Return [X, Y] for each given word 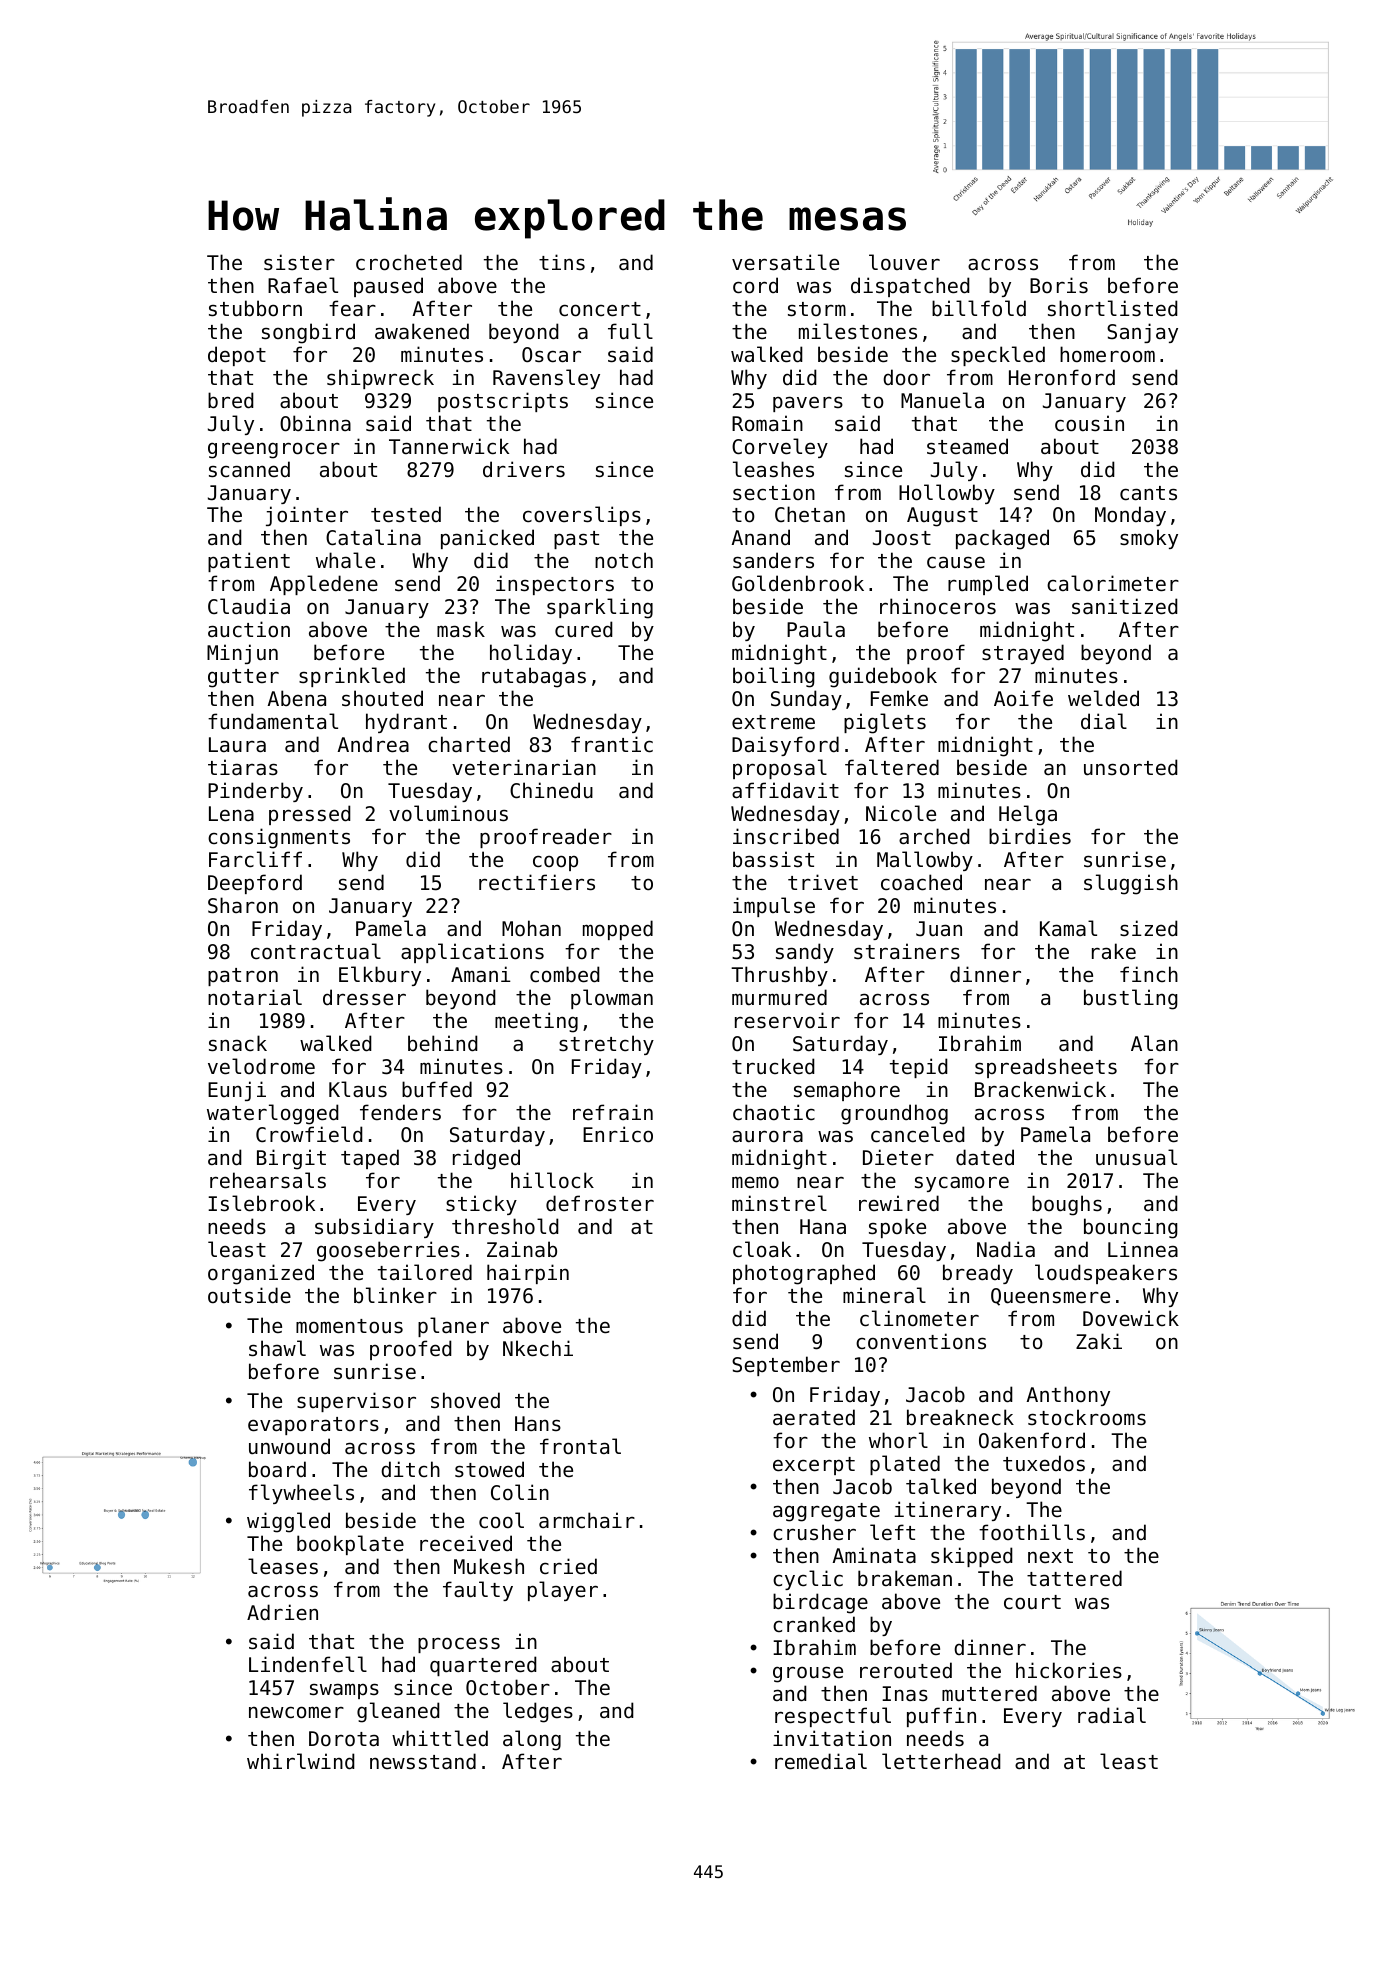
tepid [919, 1068]
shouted [382, 698]
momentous [349, 1326]
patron [243, 977]
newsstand [423, 1761]
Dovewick [1131, 1318]
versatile [785, 262]
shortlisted [1113, 308]
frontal [580, 1446]
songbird [308, 333]
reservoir [787, 1020]
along [532, 1740]
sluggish [1131, 884]
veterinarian [524, 767]
